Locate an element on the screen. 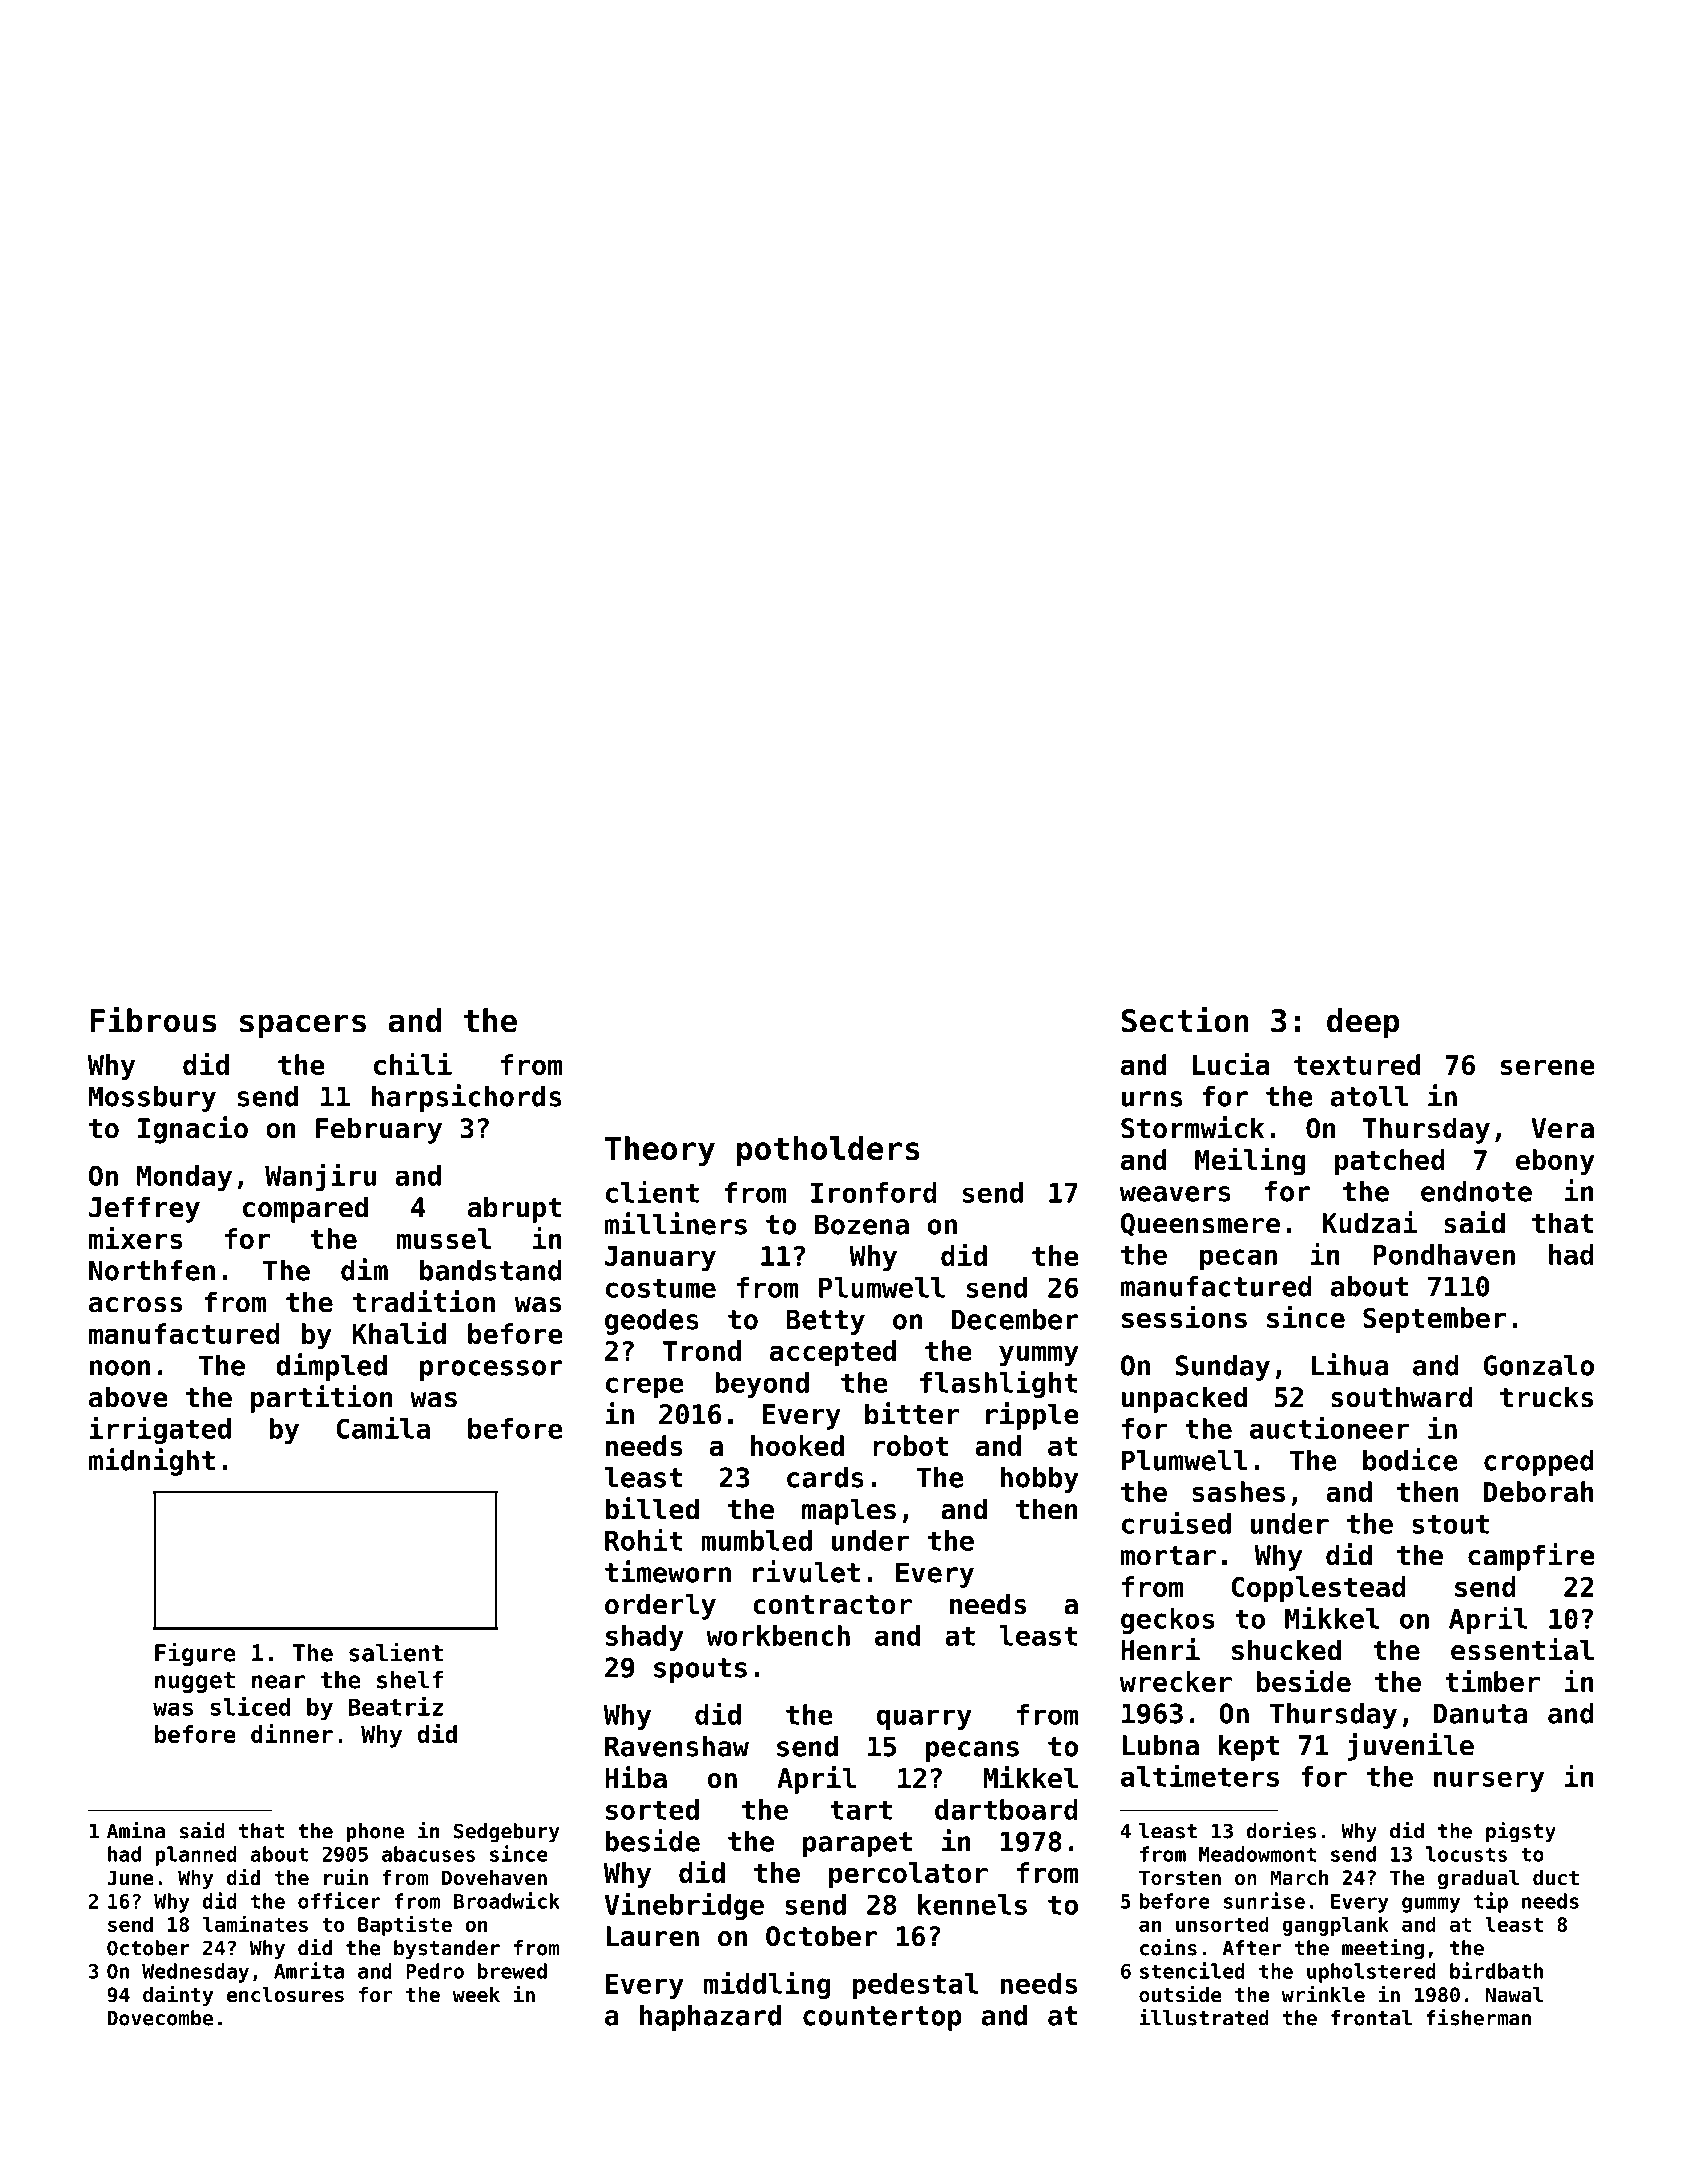 Image resolution: width=1683 pixels, height=2178 pixels. geckos is located at coordinates (1168, 1621).
